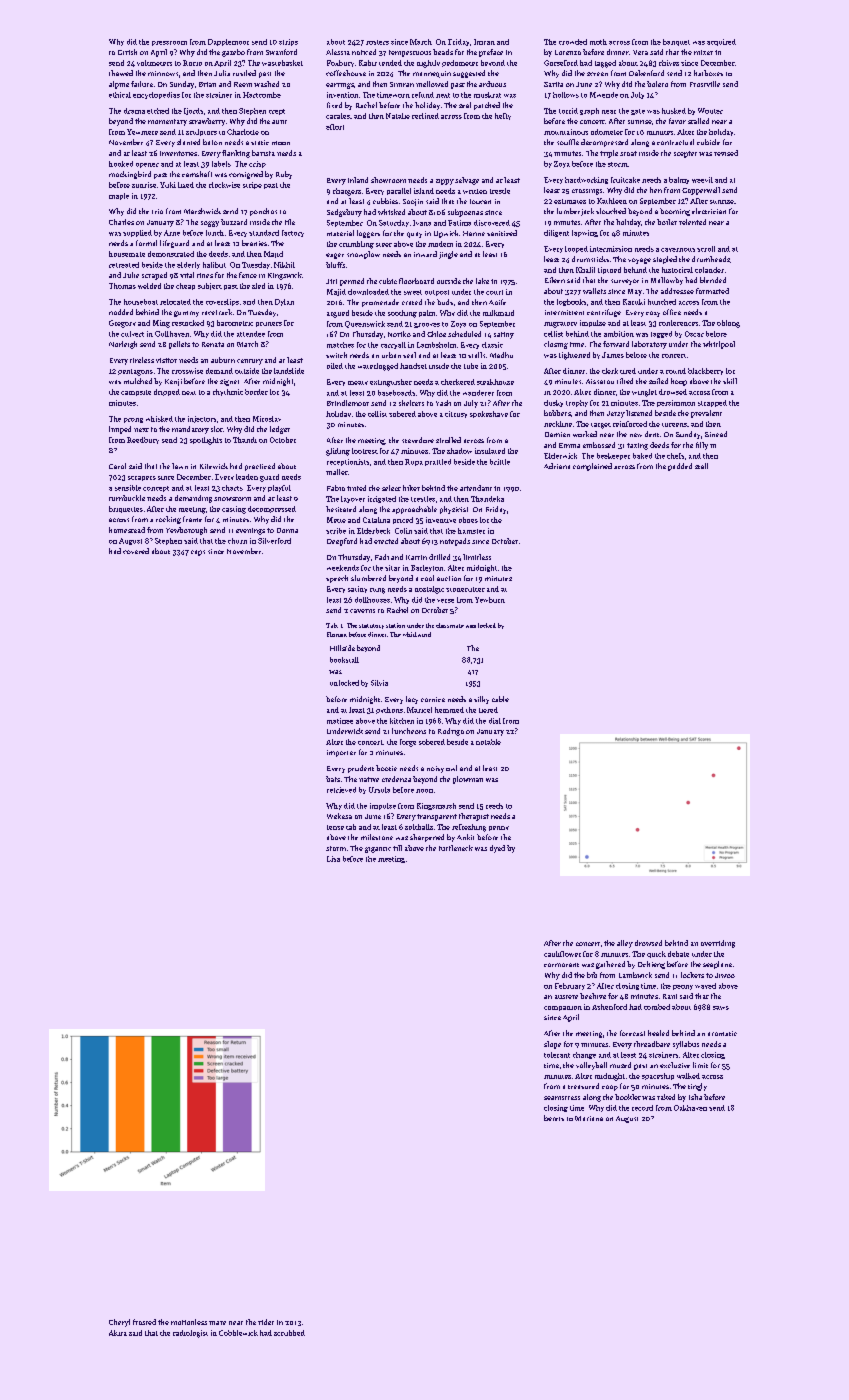 Image resolution: width=849 pixels, height=1400 pixels. What do you see at coordinates (266, 1322) in the screenshot?
I see `rider` at bounding box center [266, 1322].
